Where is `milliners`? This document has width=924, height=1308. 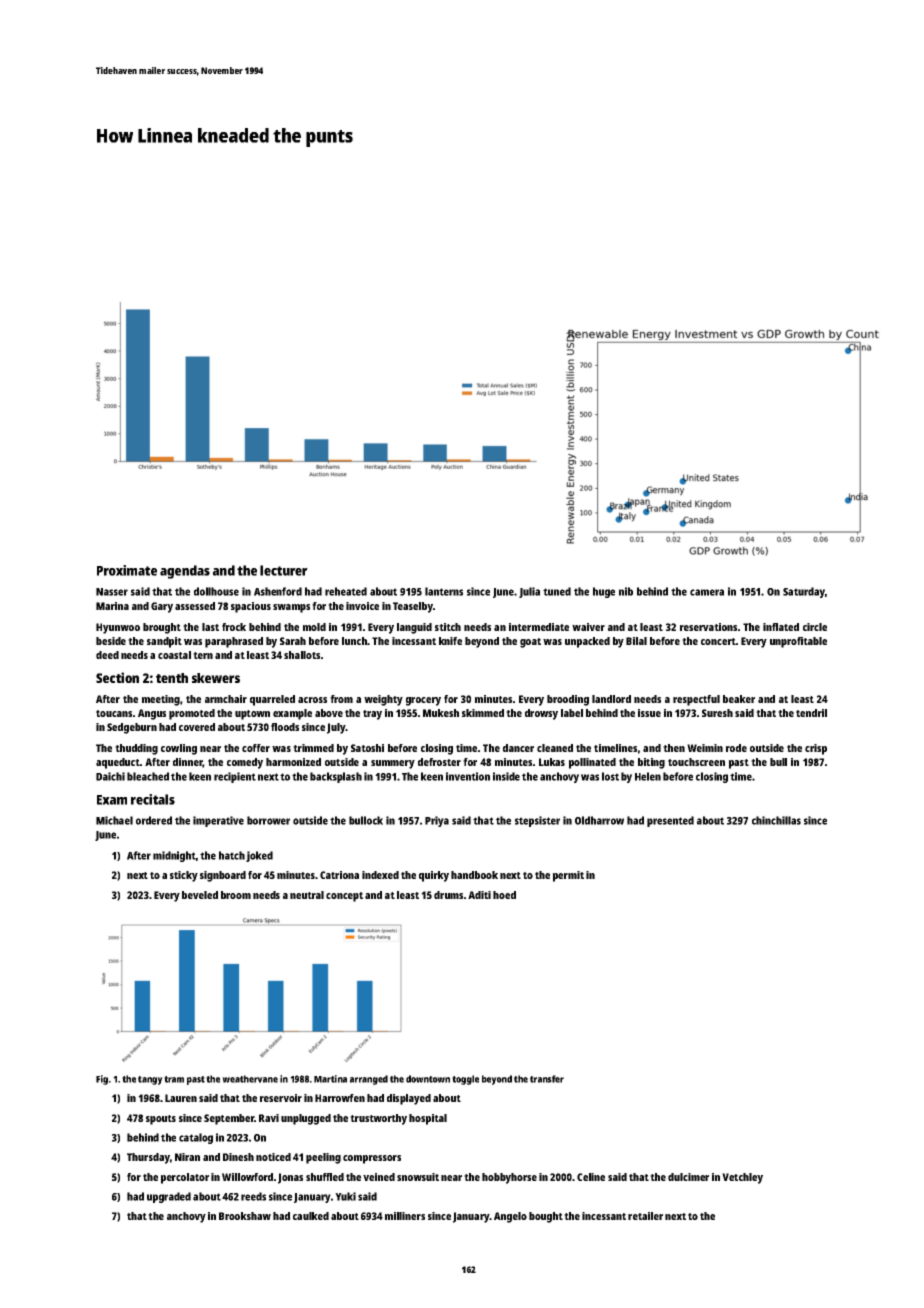
milliners is located at coordinates (405, 1216).
